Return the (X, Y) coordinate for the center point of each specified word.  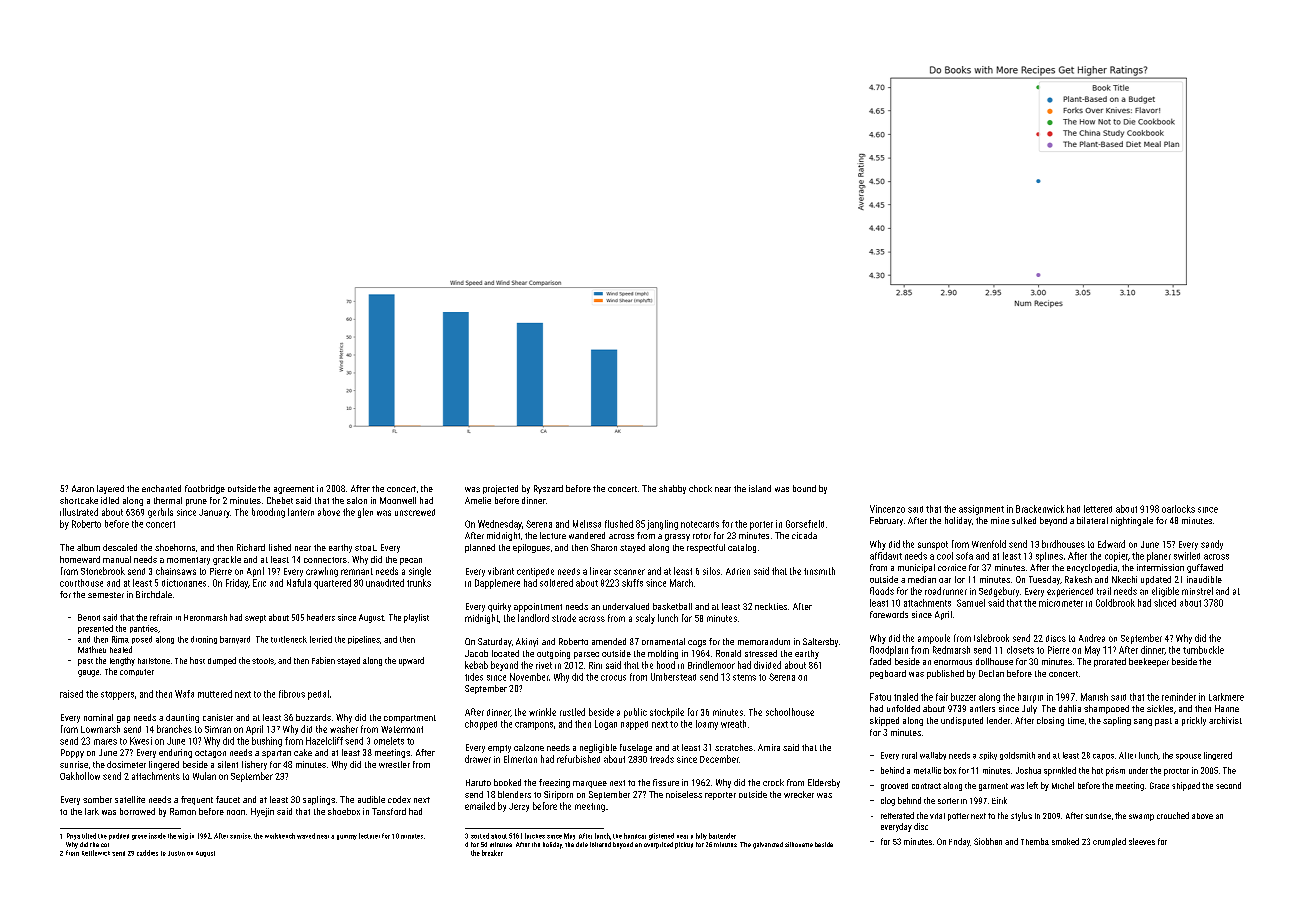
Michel (1063, 785)
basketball (672, 606)
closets (1020, 650)
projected (500, 489)
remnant (357, 571)
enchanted (161, 488)
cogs (697, 643)
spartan (276, 754)
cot (105, 845)
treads (662, 759)
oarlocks (1178, 509)
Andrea (1092, 638)
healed (121, 649)
